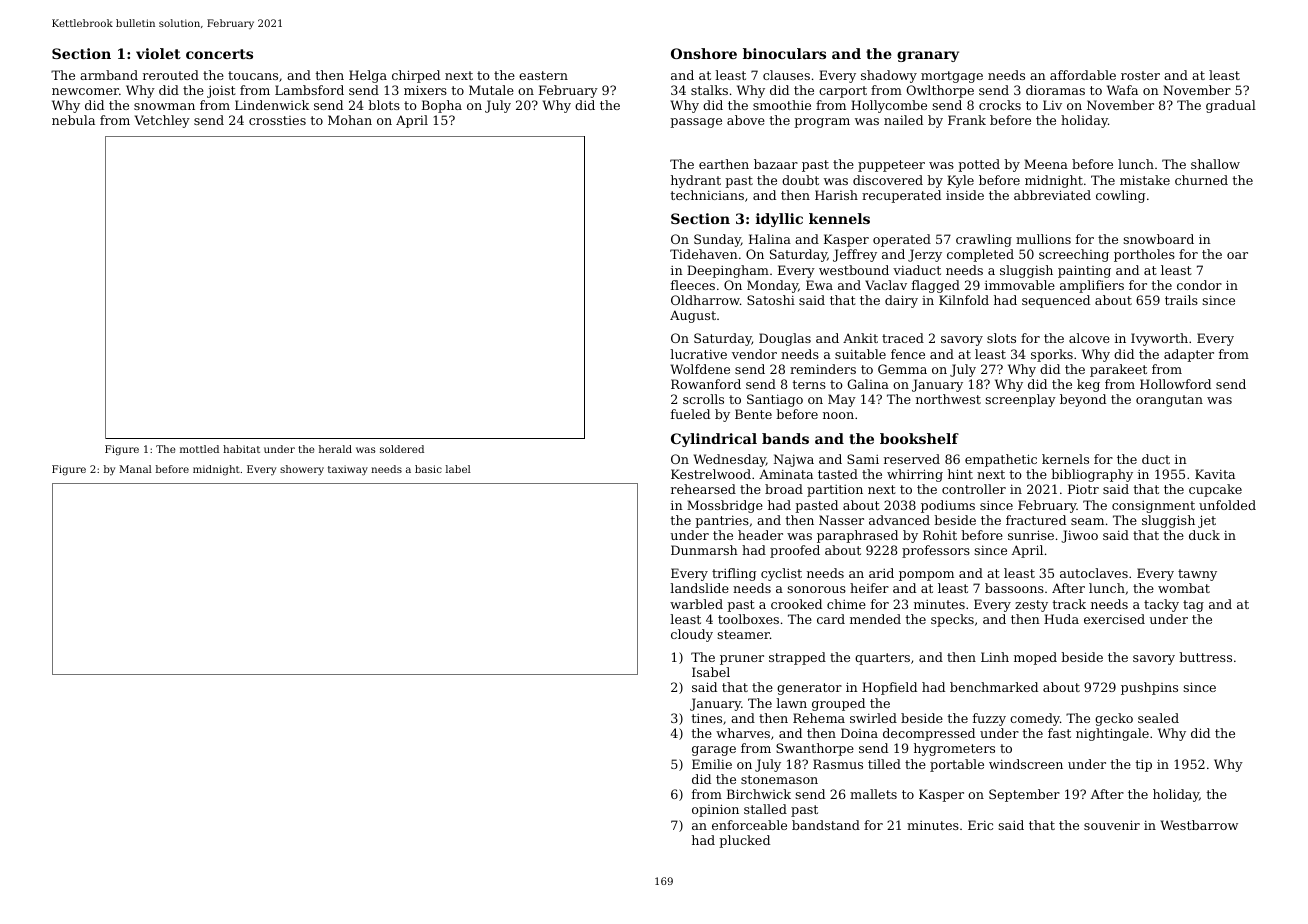 The image size is (1308, 924). I want to click on label, so click(458, 469).
